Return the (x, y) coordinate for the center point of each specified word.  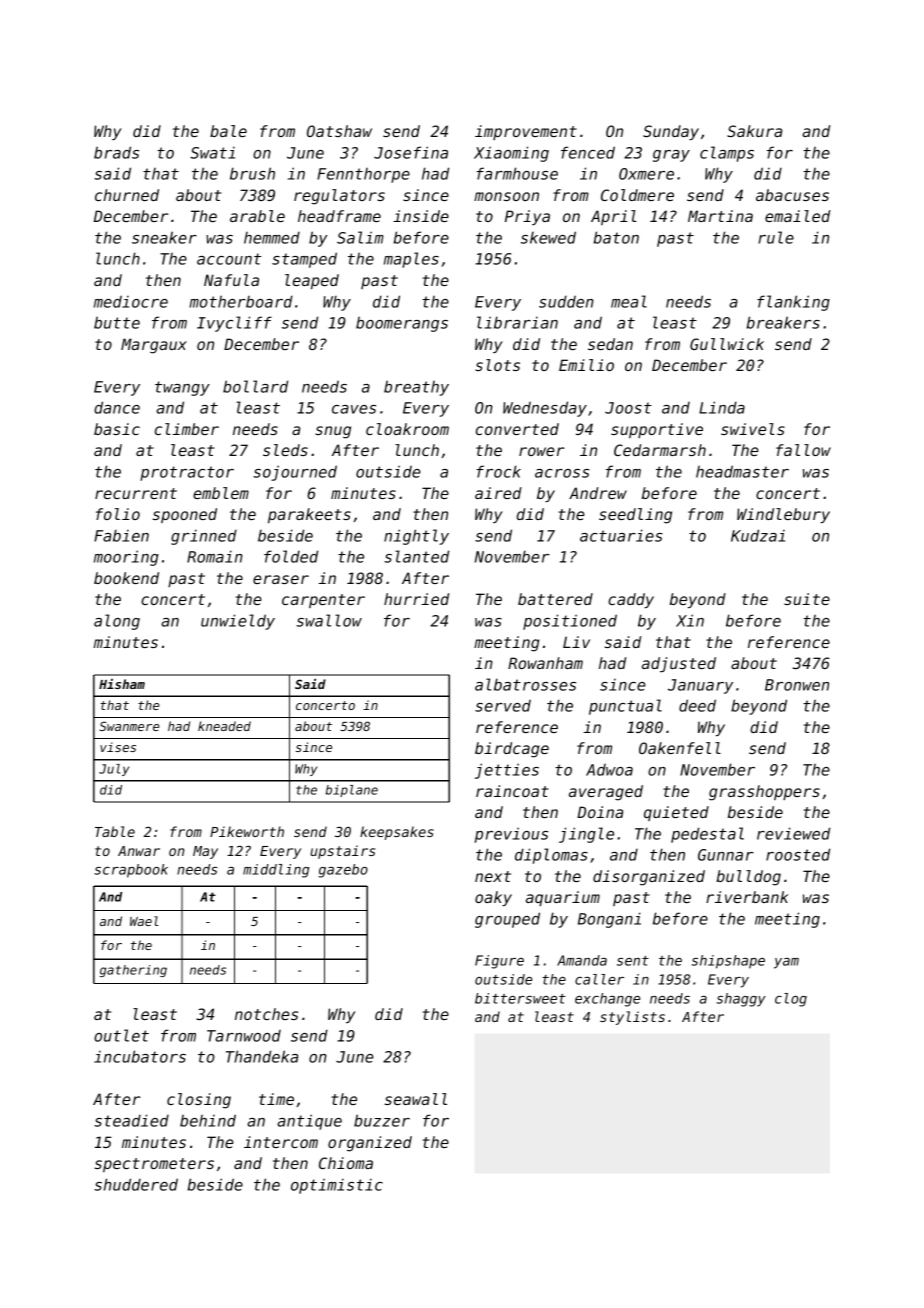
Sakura (754, 131)
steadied (131, 1120)
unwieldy (238, 622)
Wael (144, 921)
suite (807, 599)
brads (116, 152)
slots (497, 365)
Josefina (411, 152)
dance (117, 407)
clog (791, 1000)
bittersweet (520, 998)
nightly (416, 537)
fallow (803, 450)
